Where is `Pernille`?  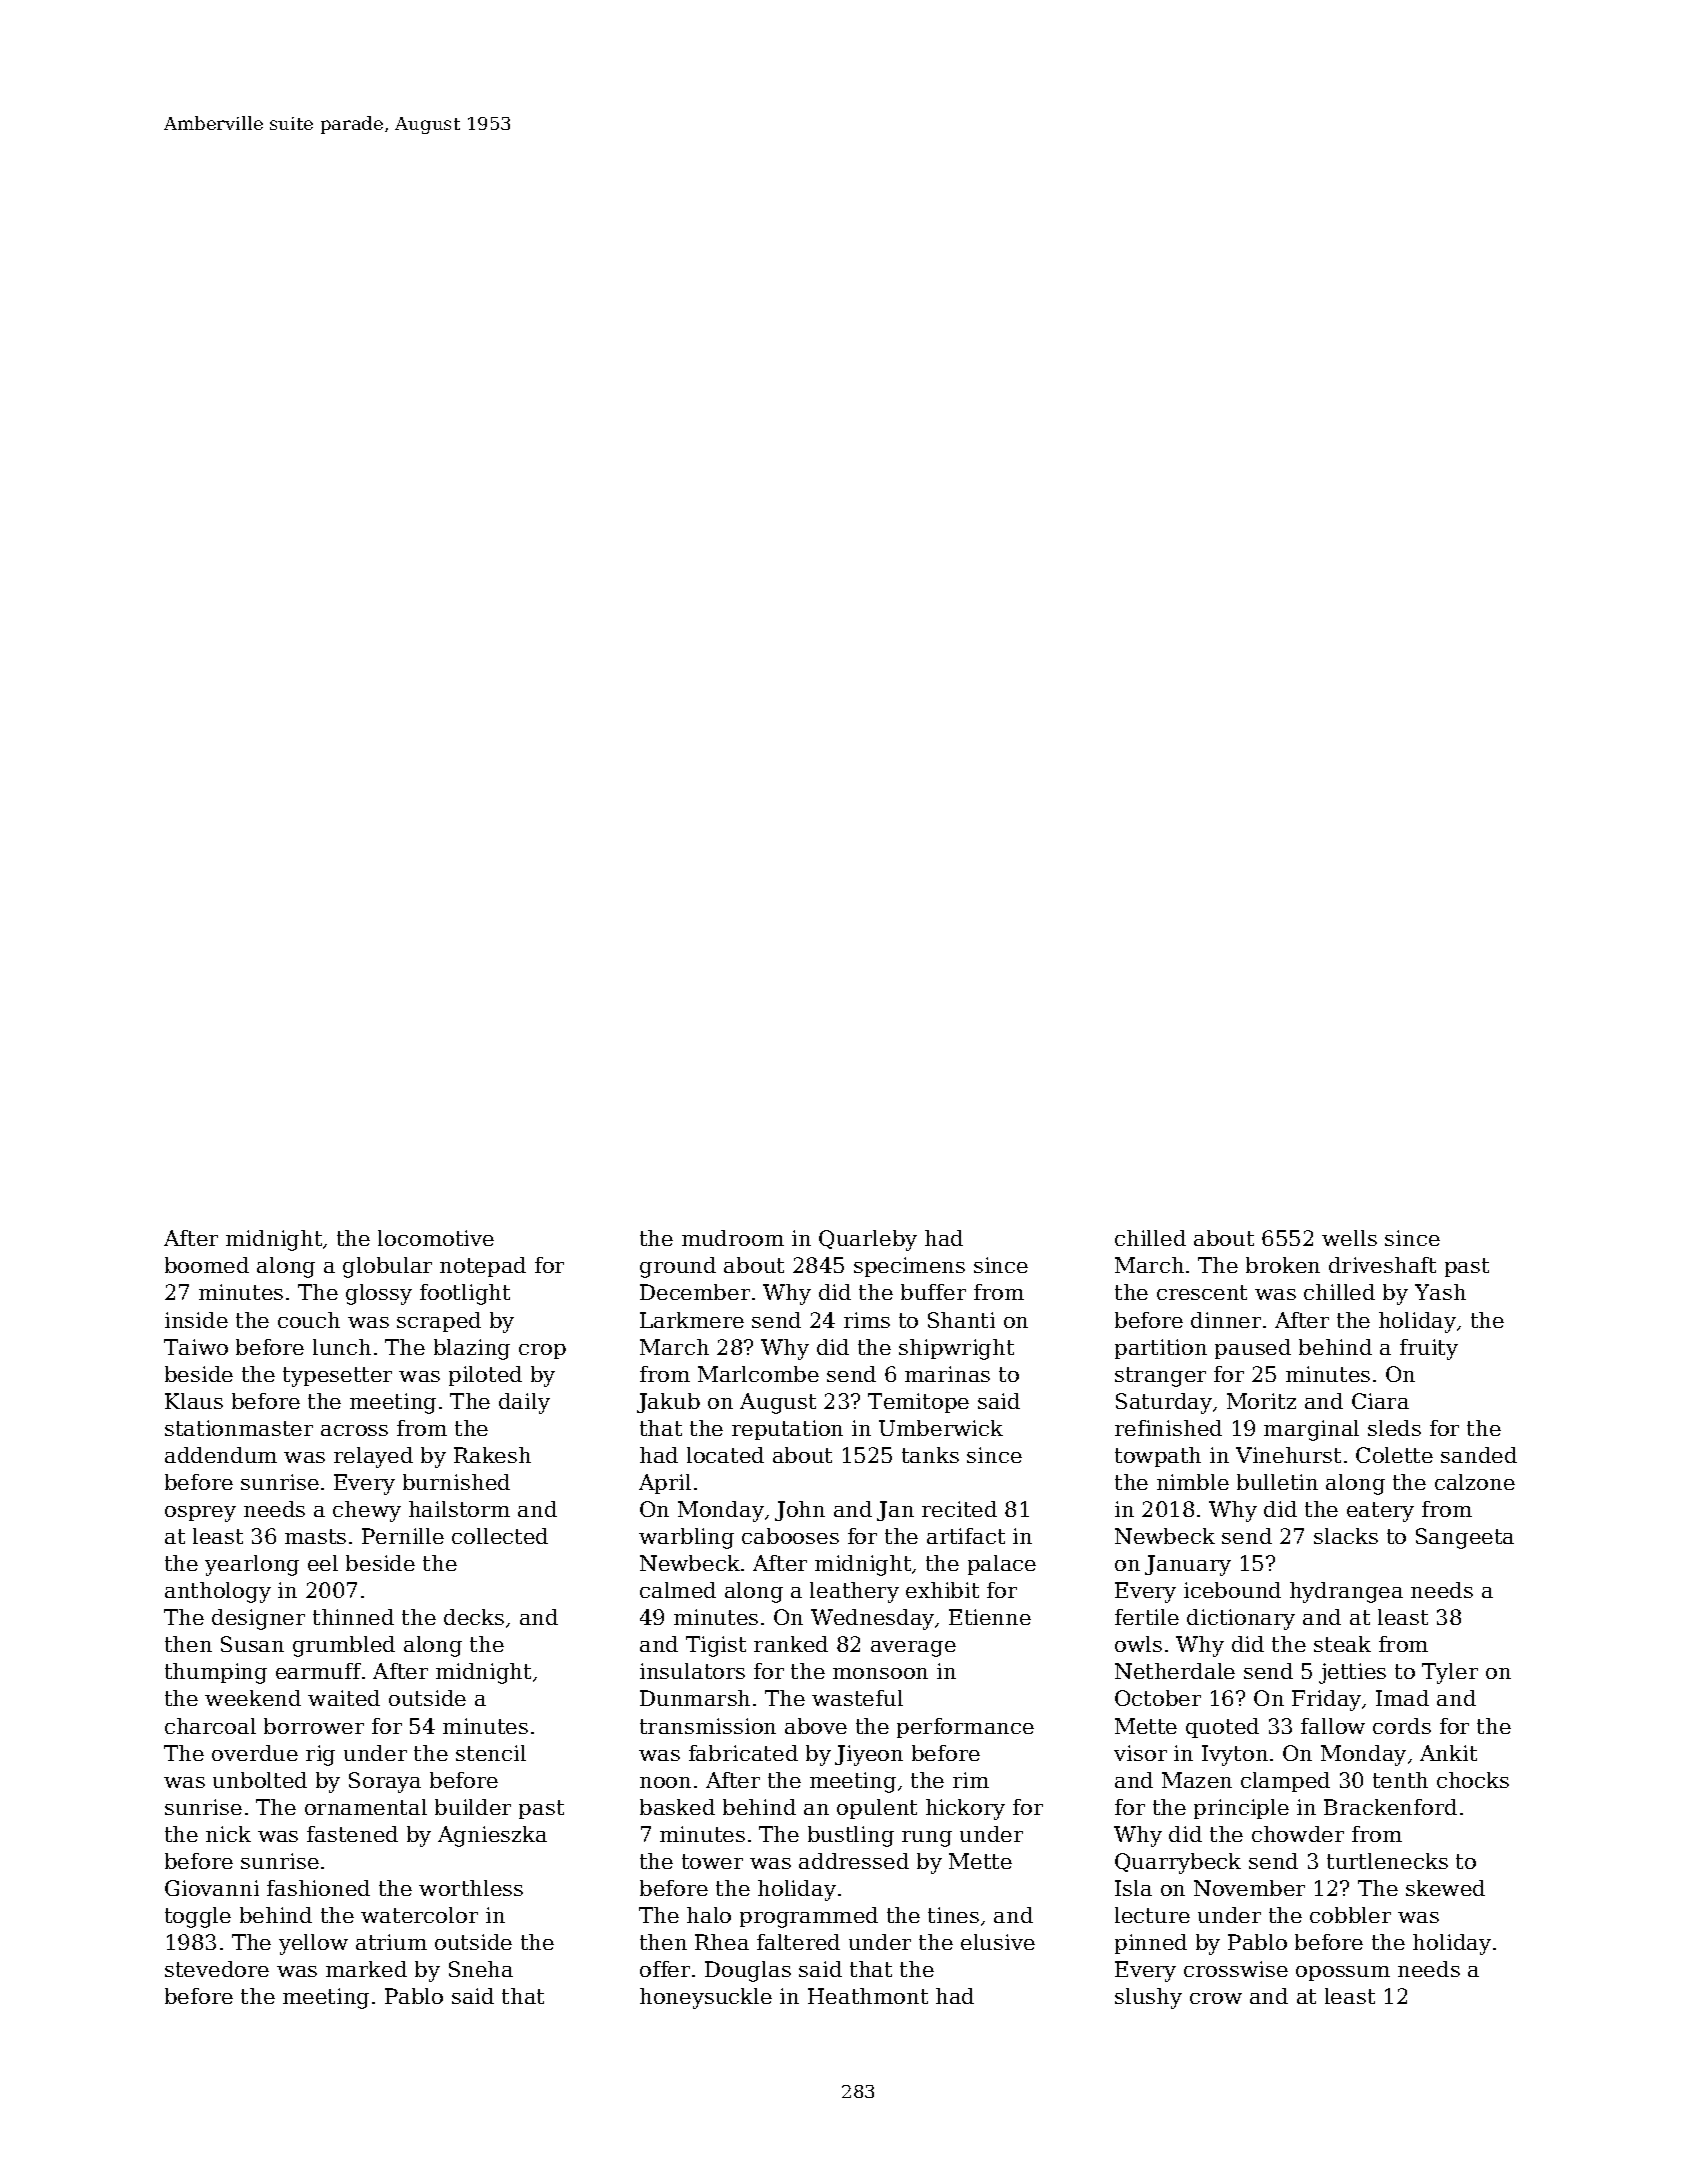 Pernille is located at coordinates (403, 1536).
